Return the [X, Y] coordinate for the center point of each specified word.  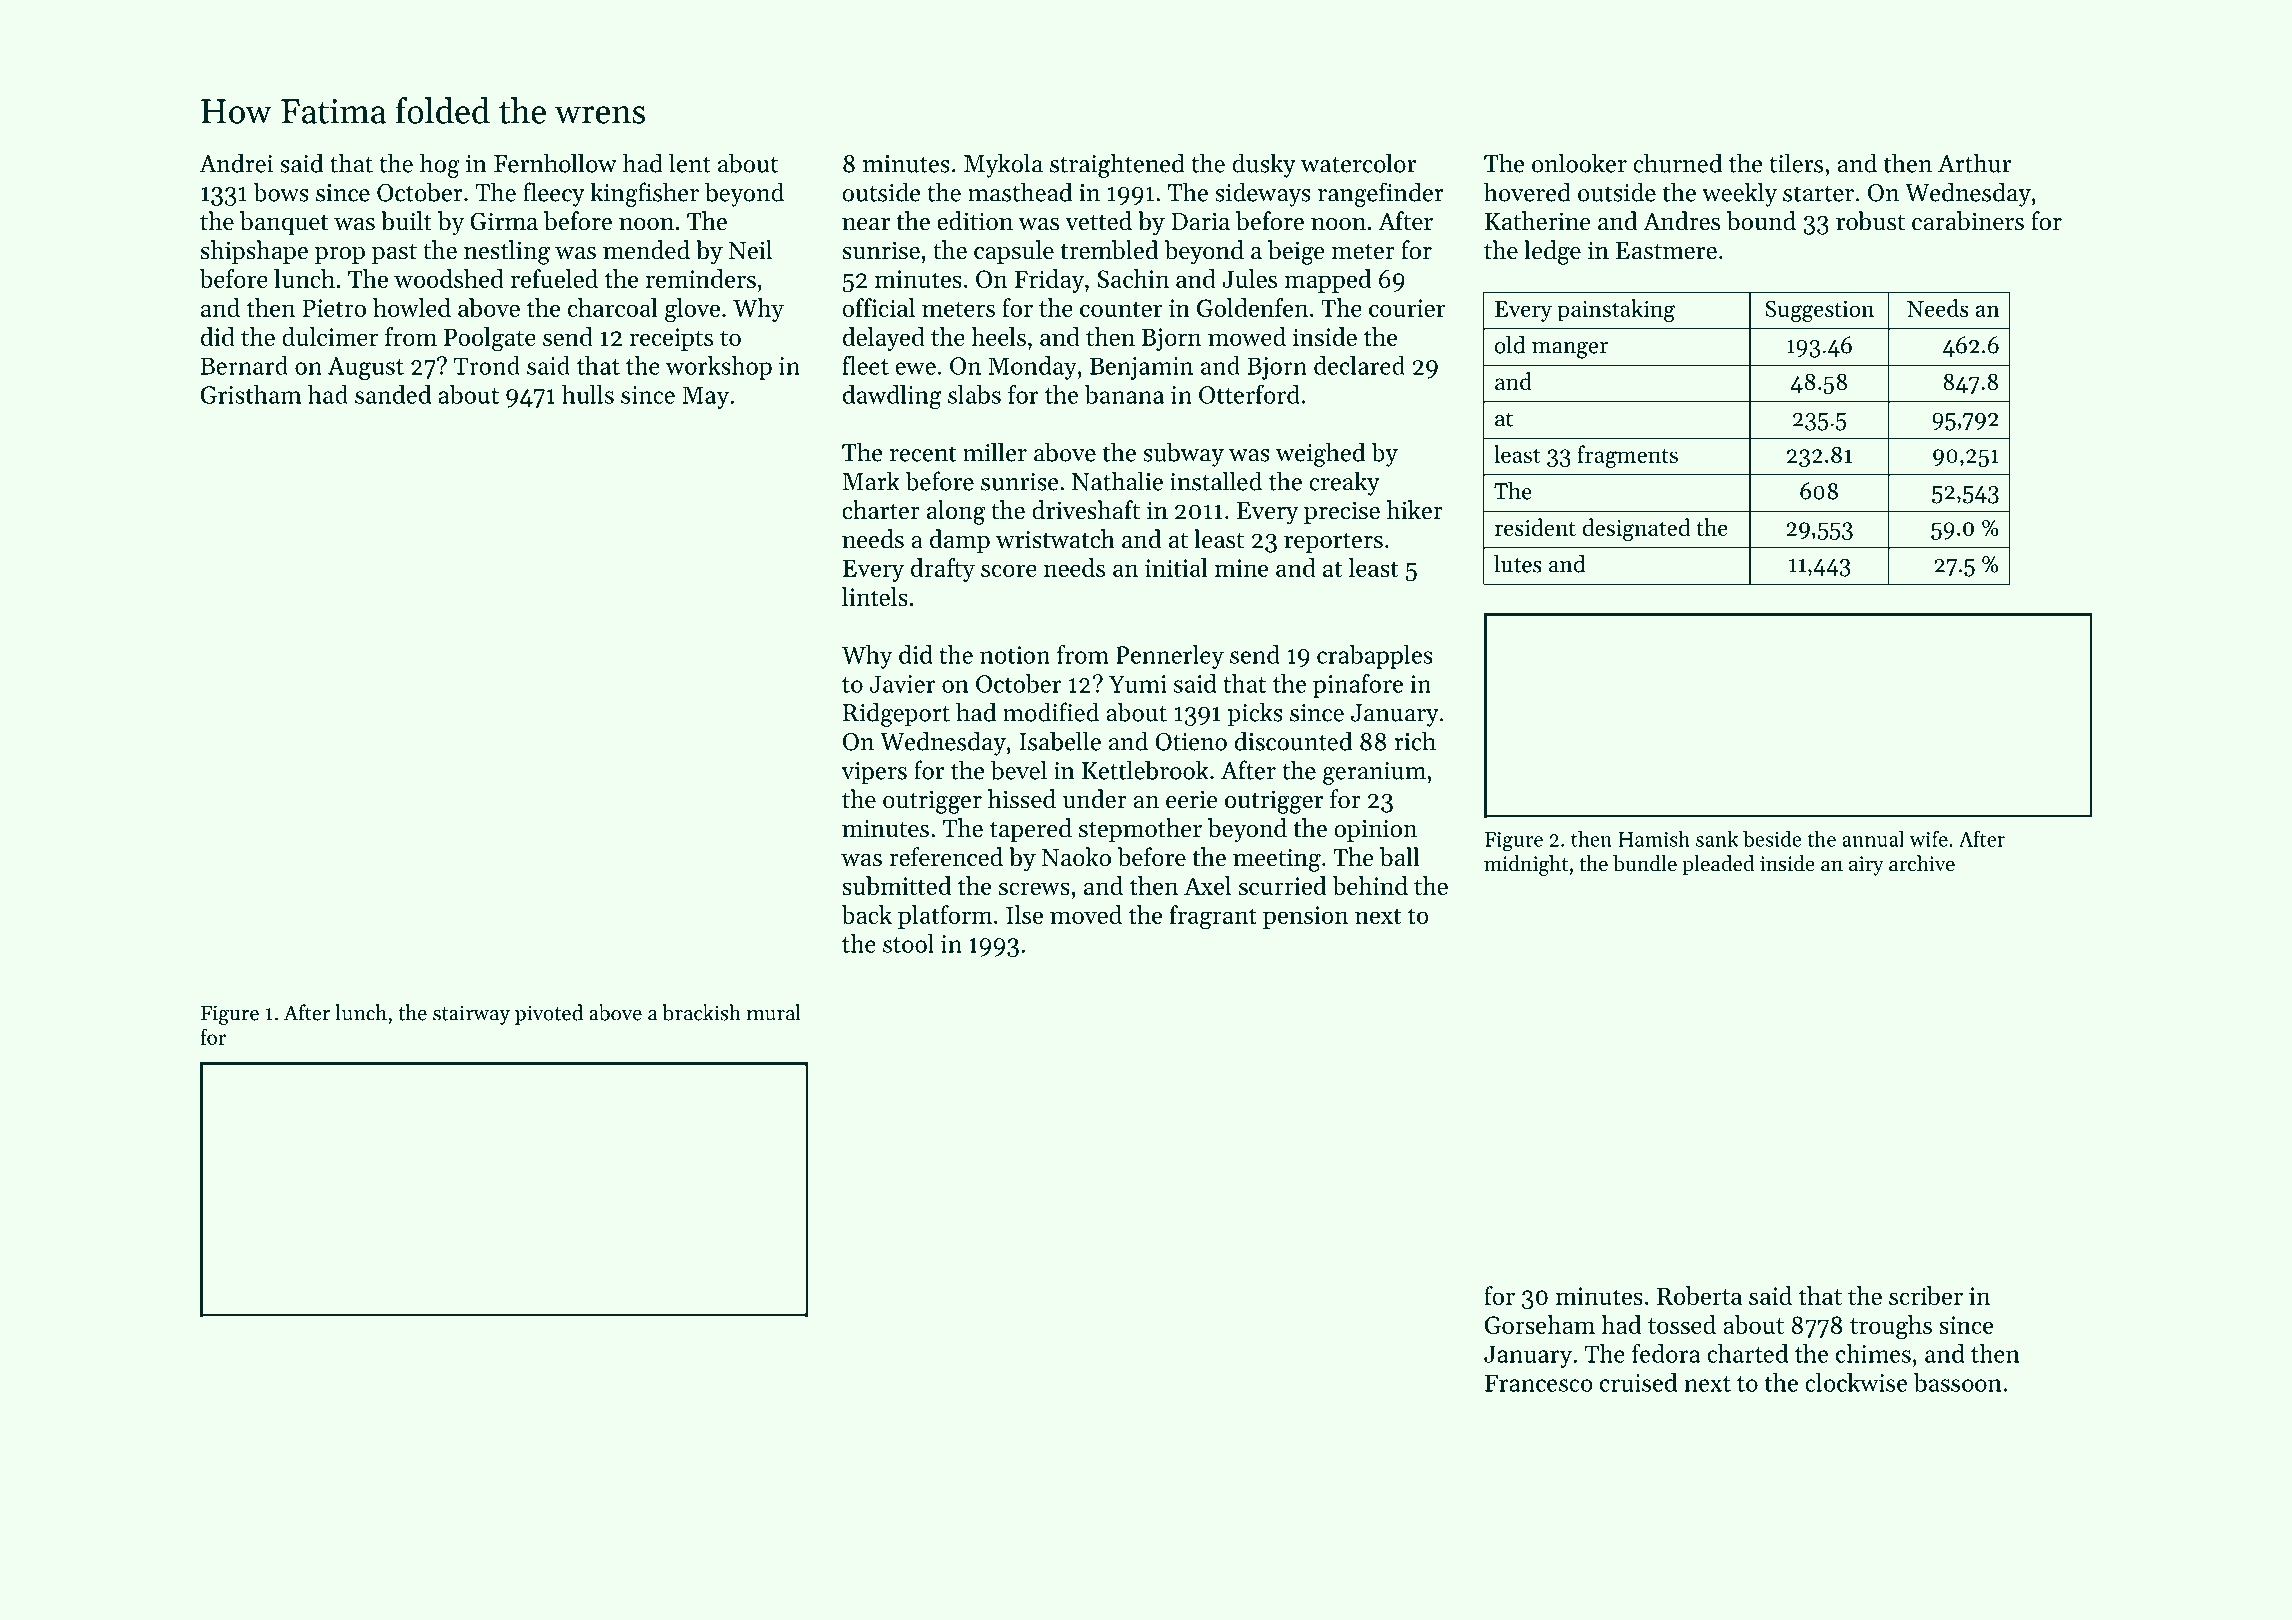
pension [1306, 917]
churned [1677, 163]
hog [440, 165]
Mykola [1003, 165]
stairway [471, 1015]
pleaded [1718, 865]
